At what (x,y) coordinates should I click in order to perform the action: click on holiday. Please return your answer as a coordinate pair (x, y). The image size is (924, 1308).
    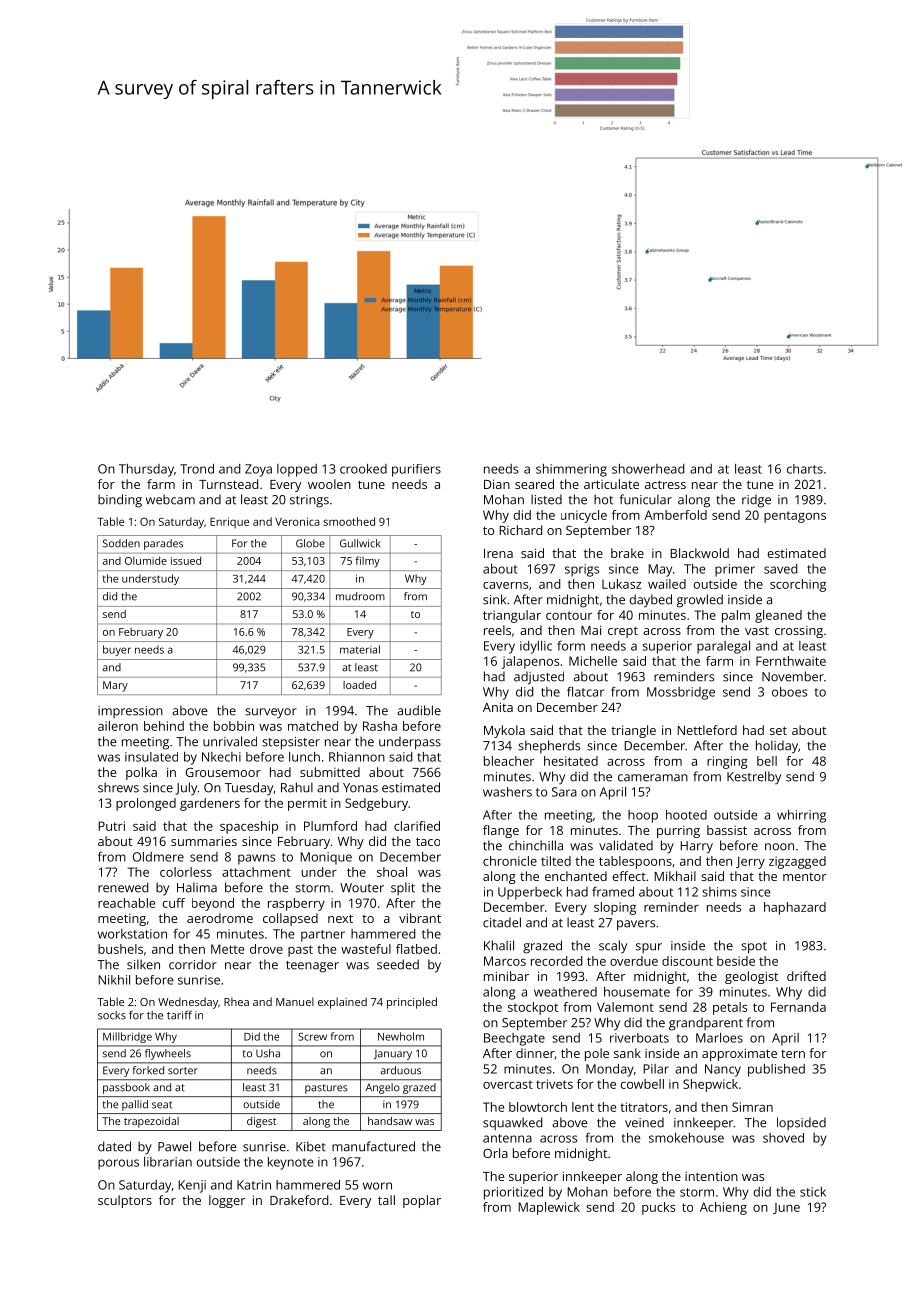
    Looking at the image, I should click on (777, 747).
